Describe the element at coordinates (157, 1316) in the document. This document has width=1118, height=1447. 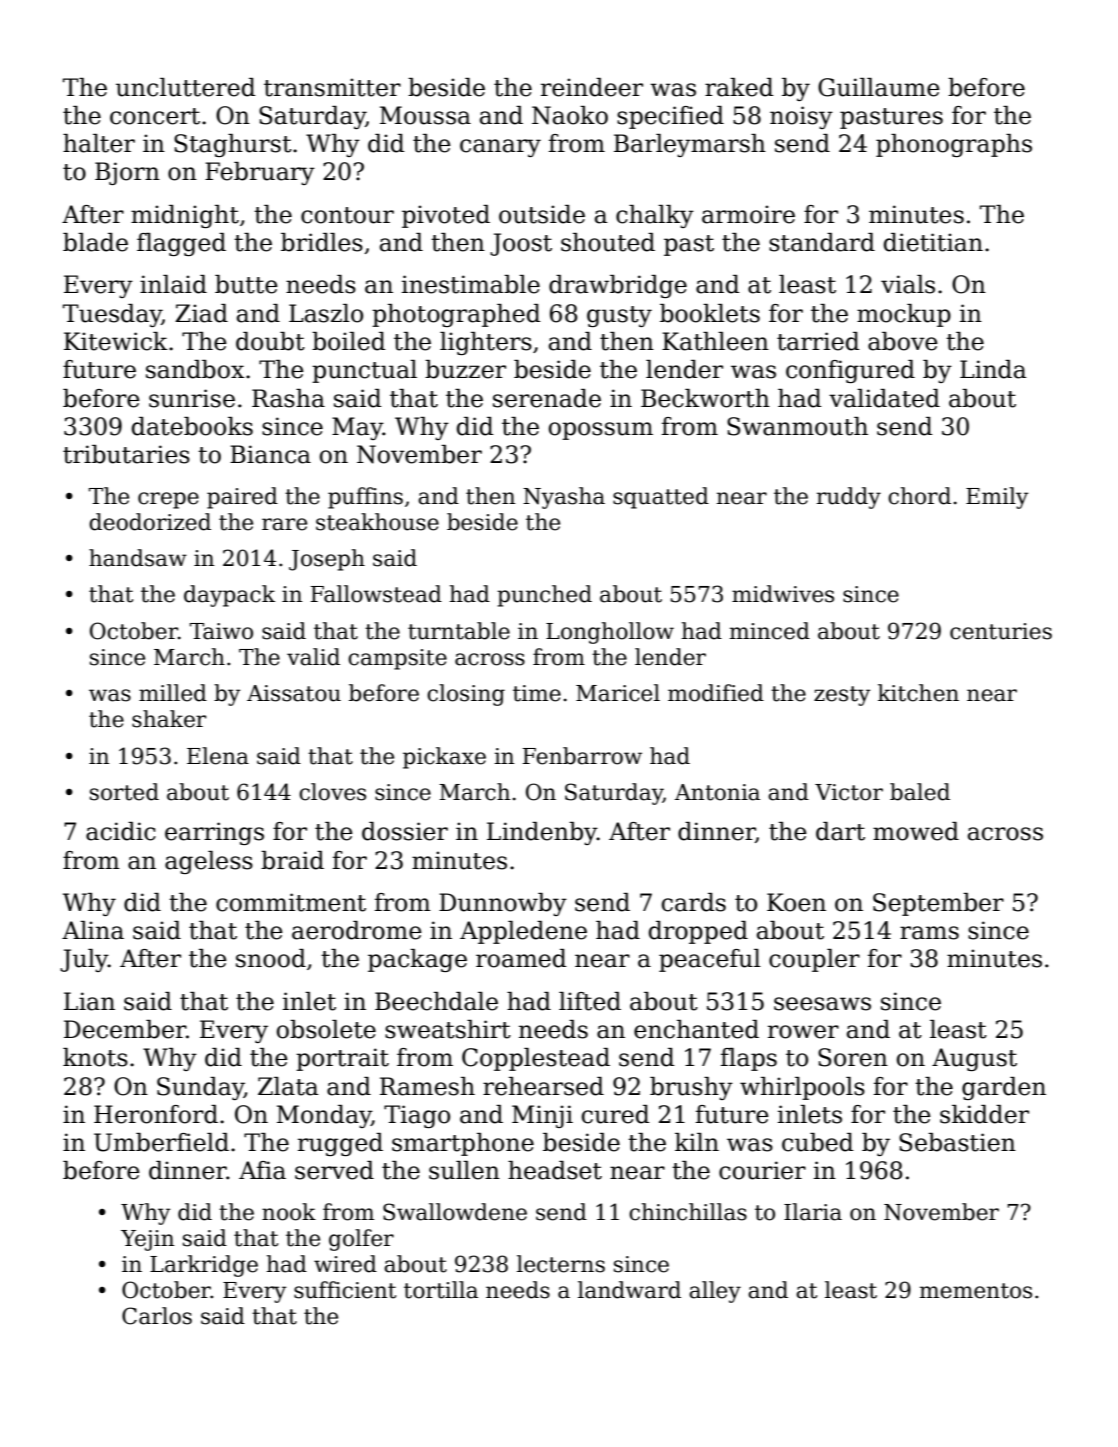
I see `Carlos` at that location.
